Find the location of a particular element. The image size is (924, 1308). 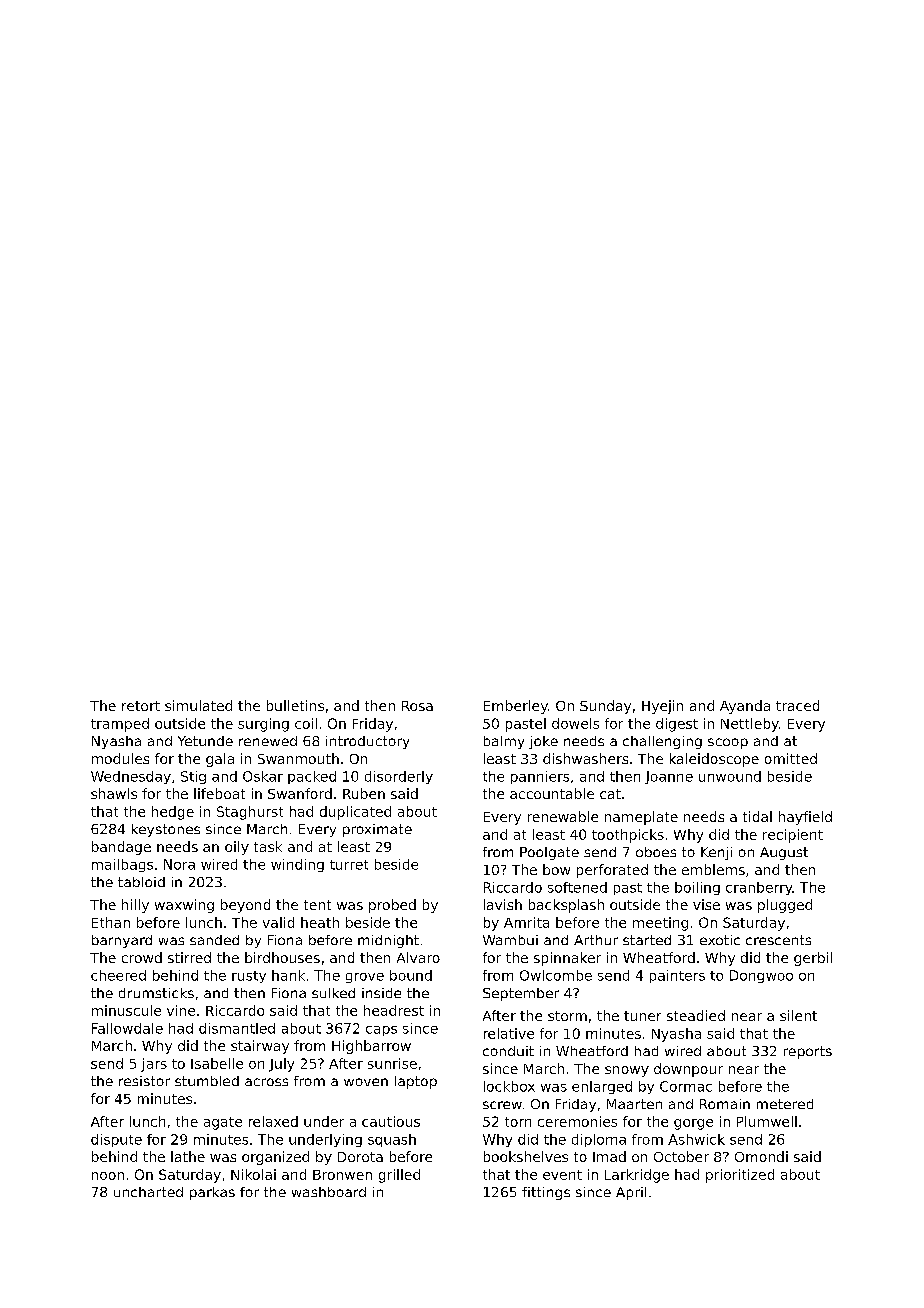

Ruben is located at coordinates (364, 793).
